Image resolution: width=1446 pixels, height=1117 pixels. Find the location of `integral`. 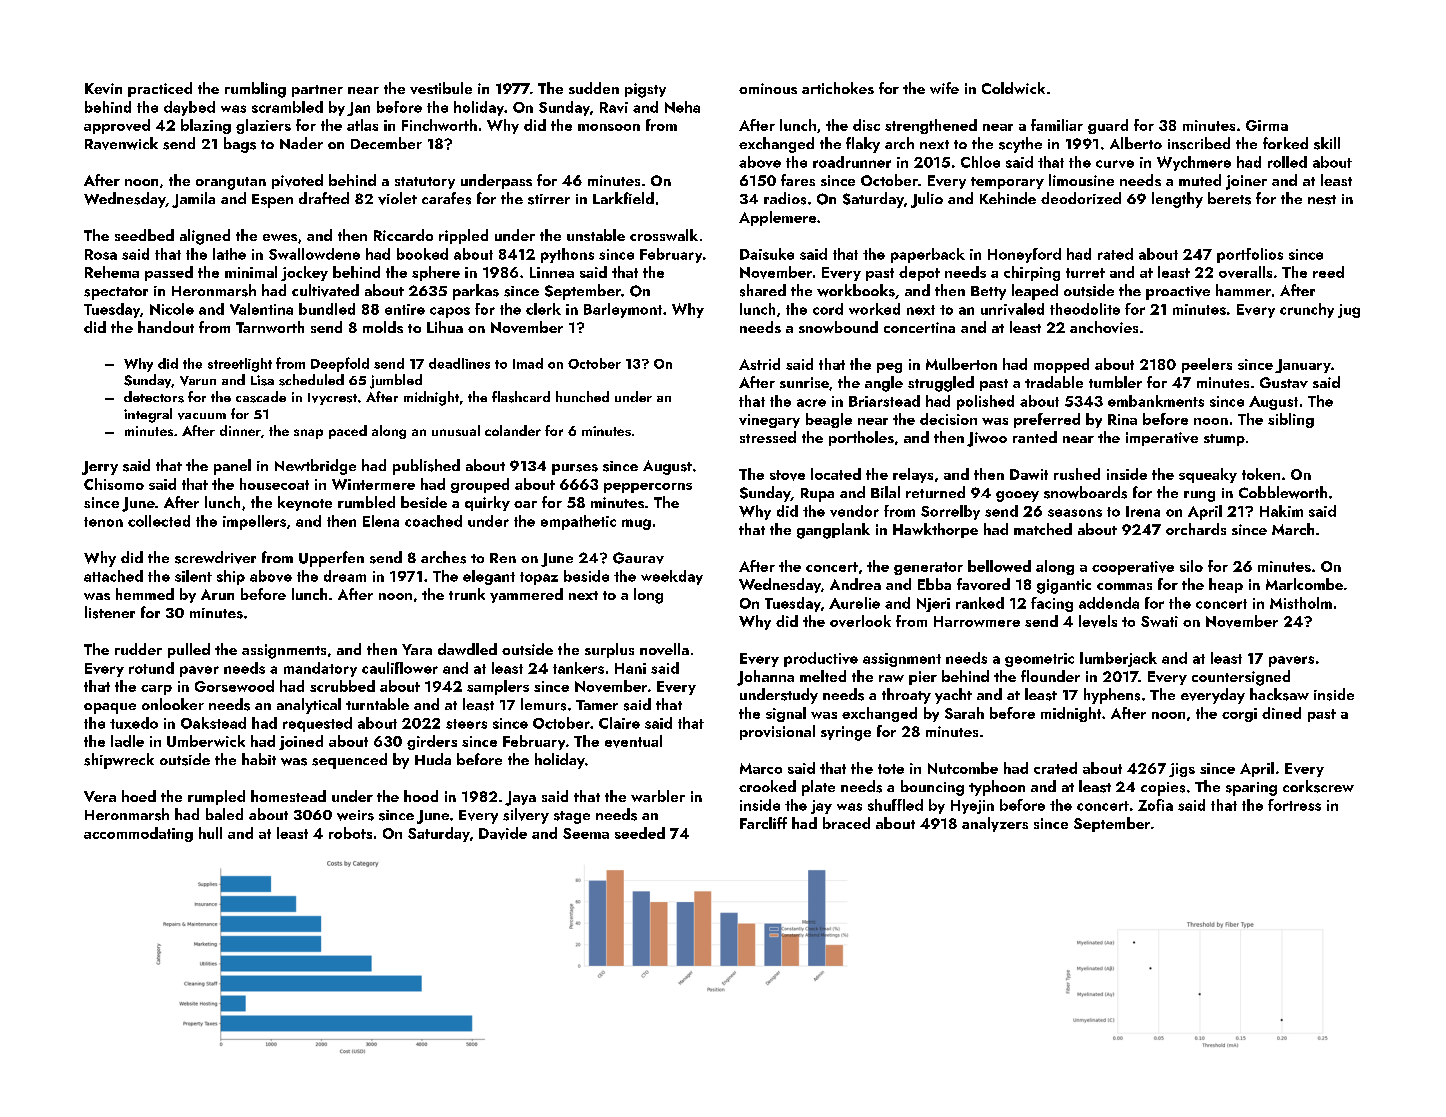

integral is located at coordinates (148, 415).
